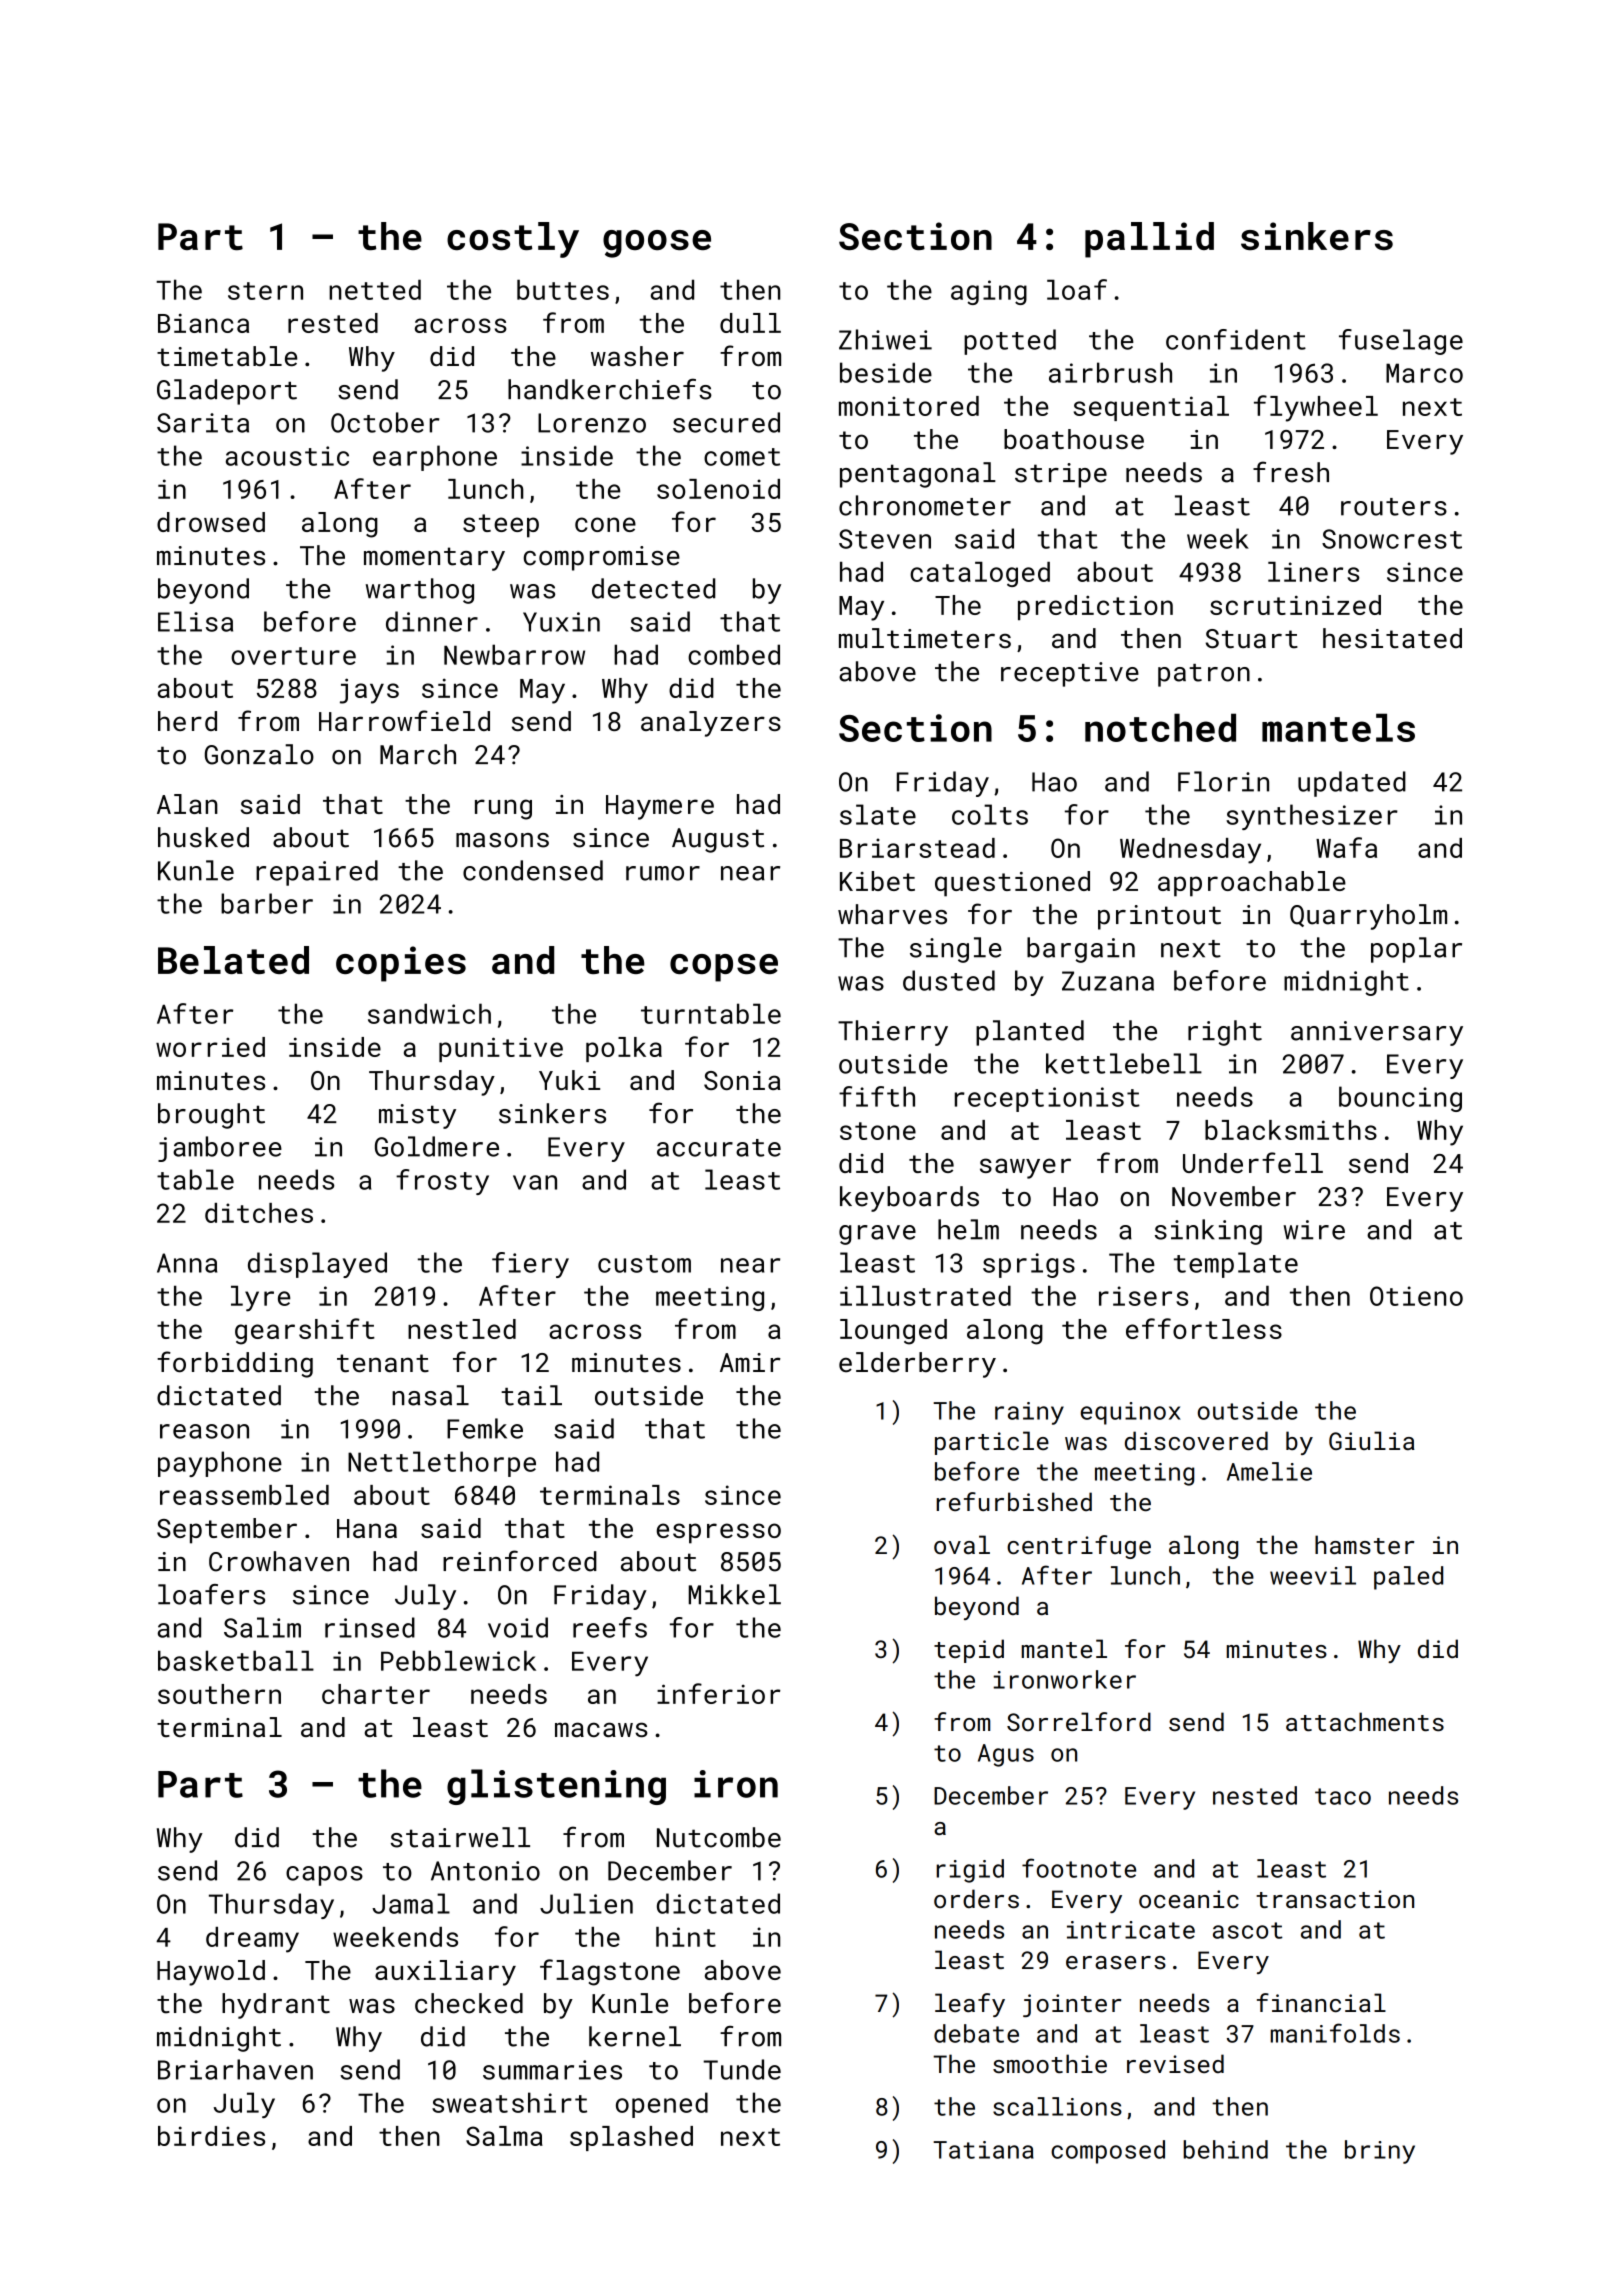 The height and width of the screenshot is (2292, 1620). I want to click on discovered, so click(1196, 1440).
